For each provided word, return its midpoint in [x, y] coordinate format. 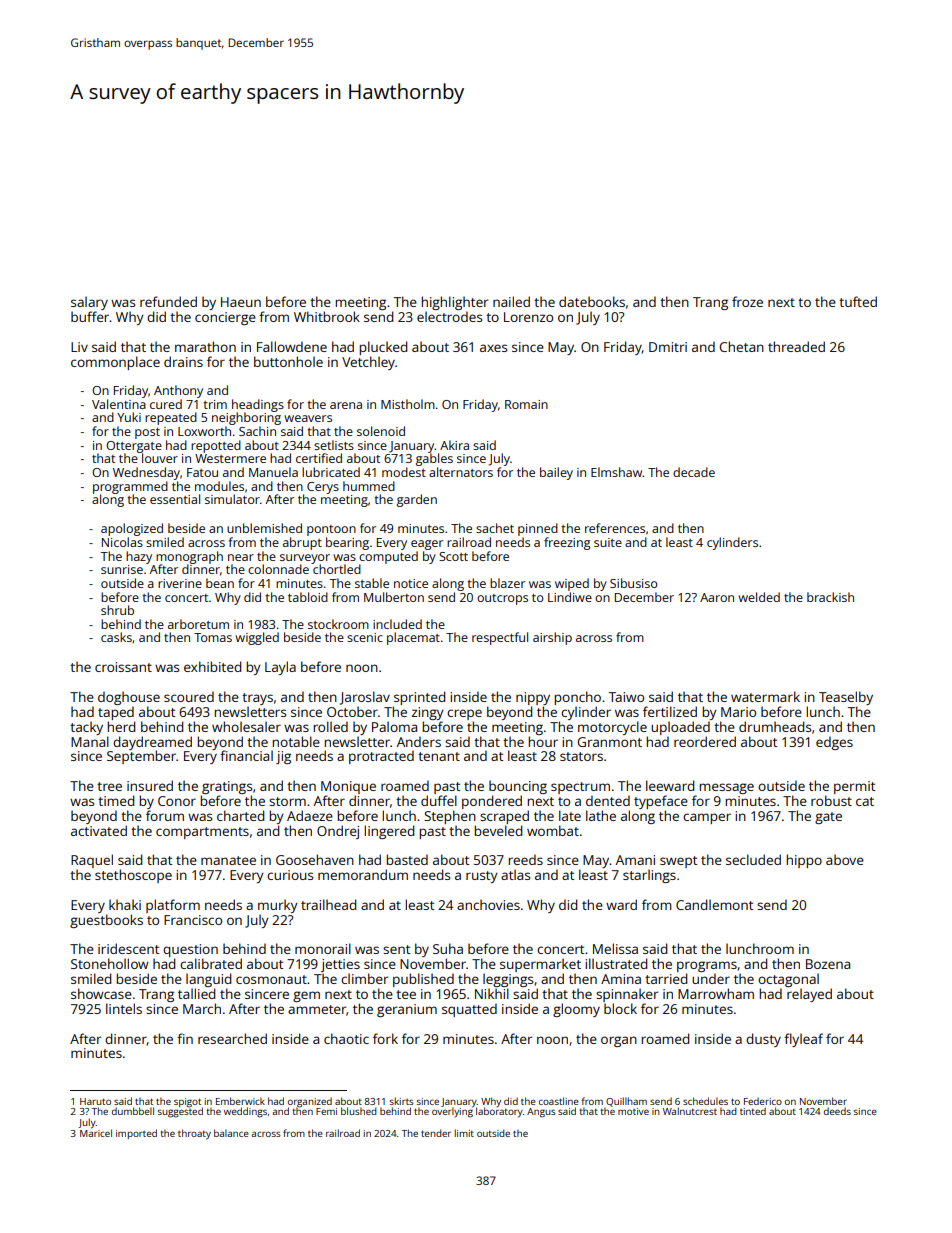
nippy [533, 698]
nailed [511, 301]
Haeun [241, 302]
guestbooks [106, 921]
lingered [389, 832]
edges [834, 743]
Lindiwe [570, 597]
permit [854, 787]
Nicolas [122, 542]
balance [231, 1133]
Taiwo [626, 697]
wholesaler [246, 726]
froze [747, 301]
